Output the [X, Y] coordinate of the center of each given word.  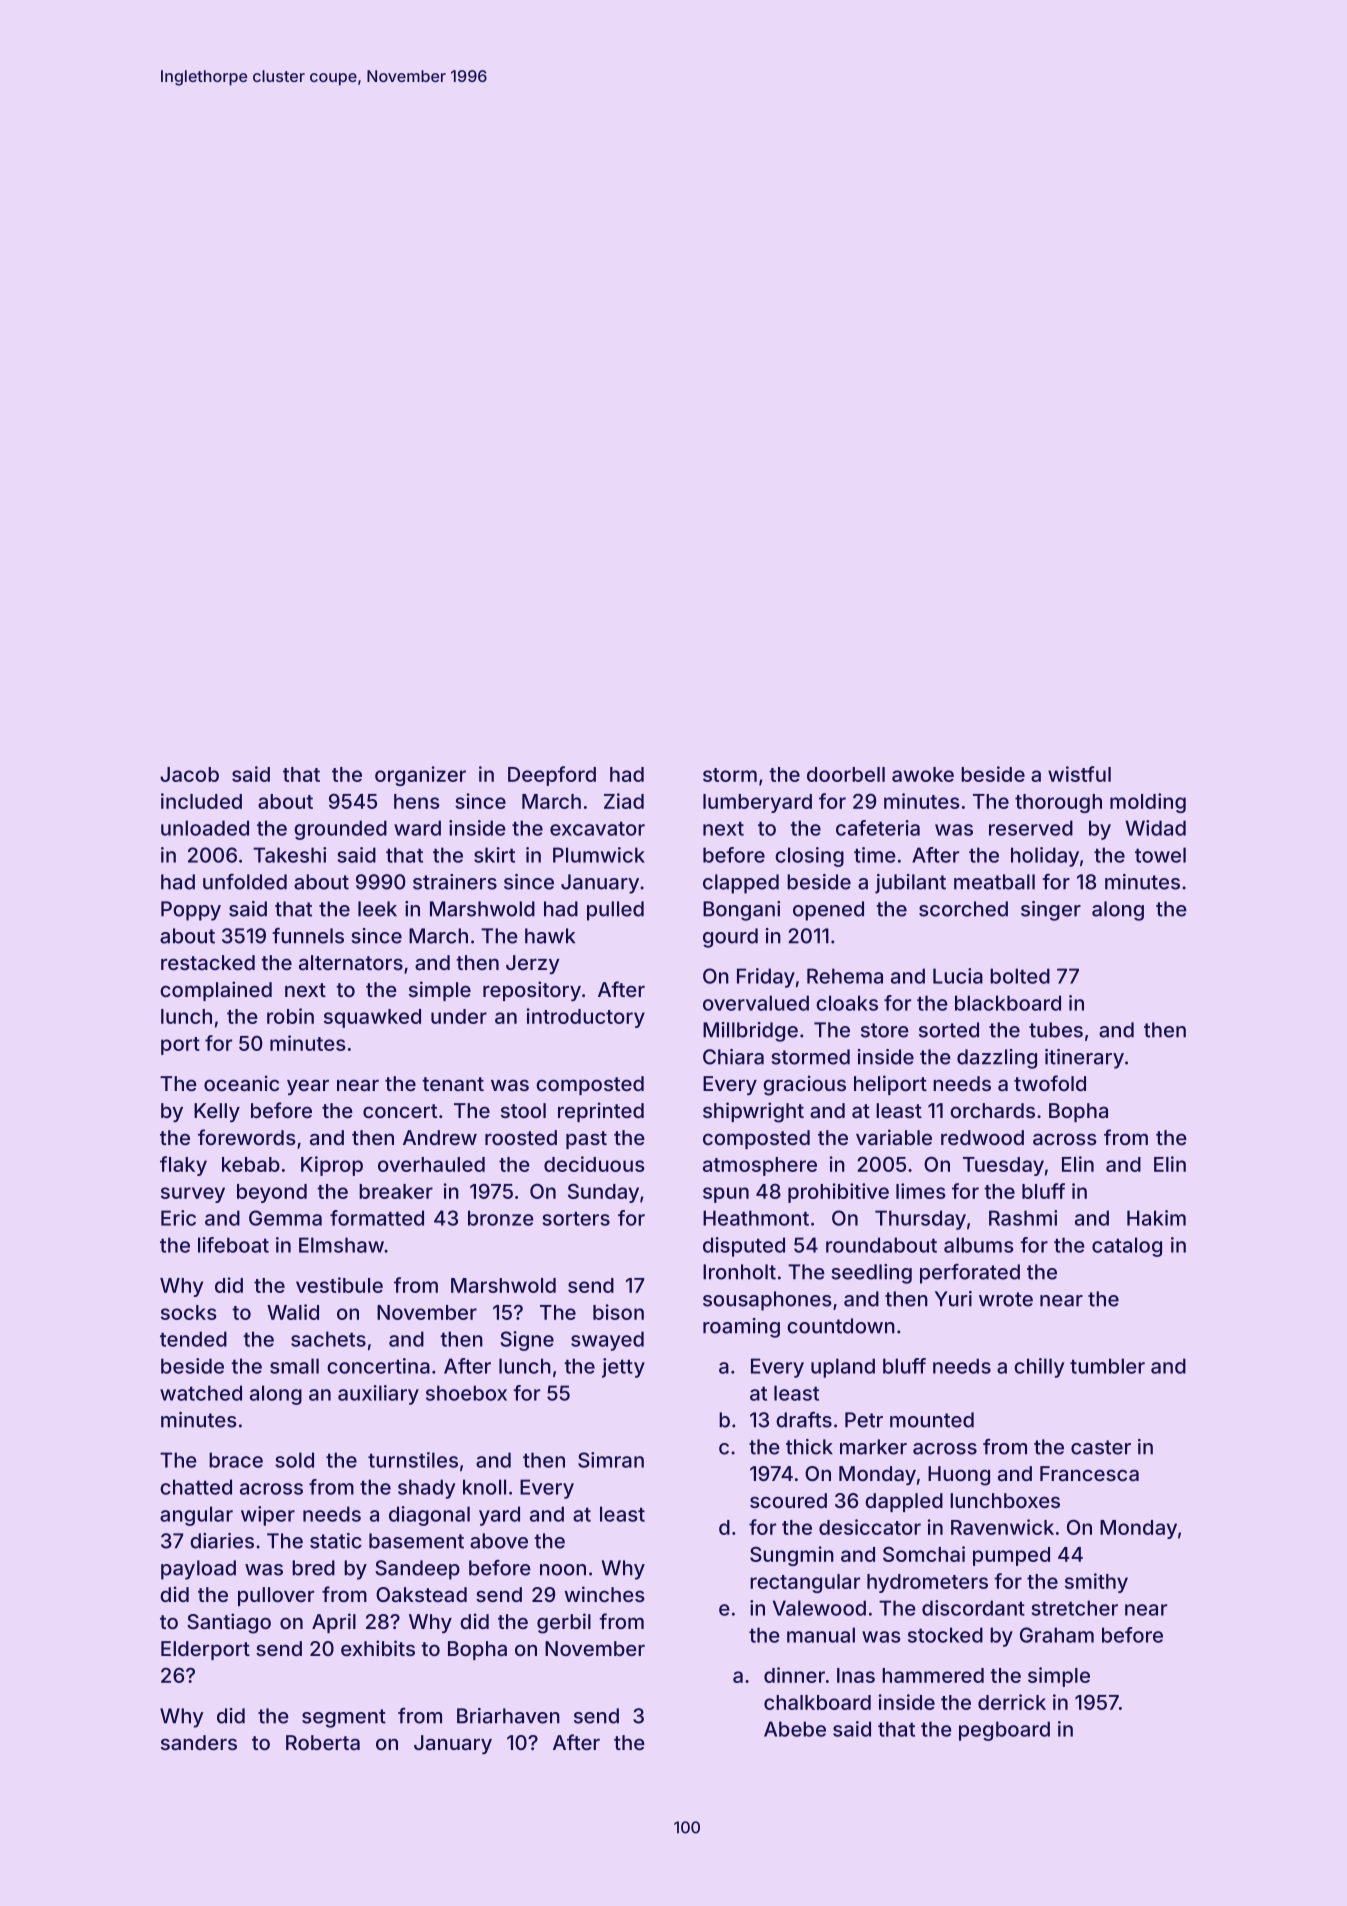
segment [344, 1718]
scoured [788, 1500]
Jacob [189, 774]
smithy [1096, 1583]
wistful [1079, 774]
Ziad [624, 801]
